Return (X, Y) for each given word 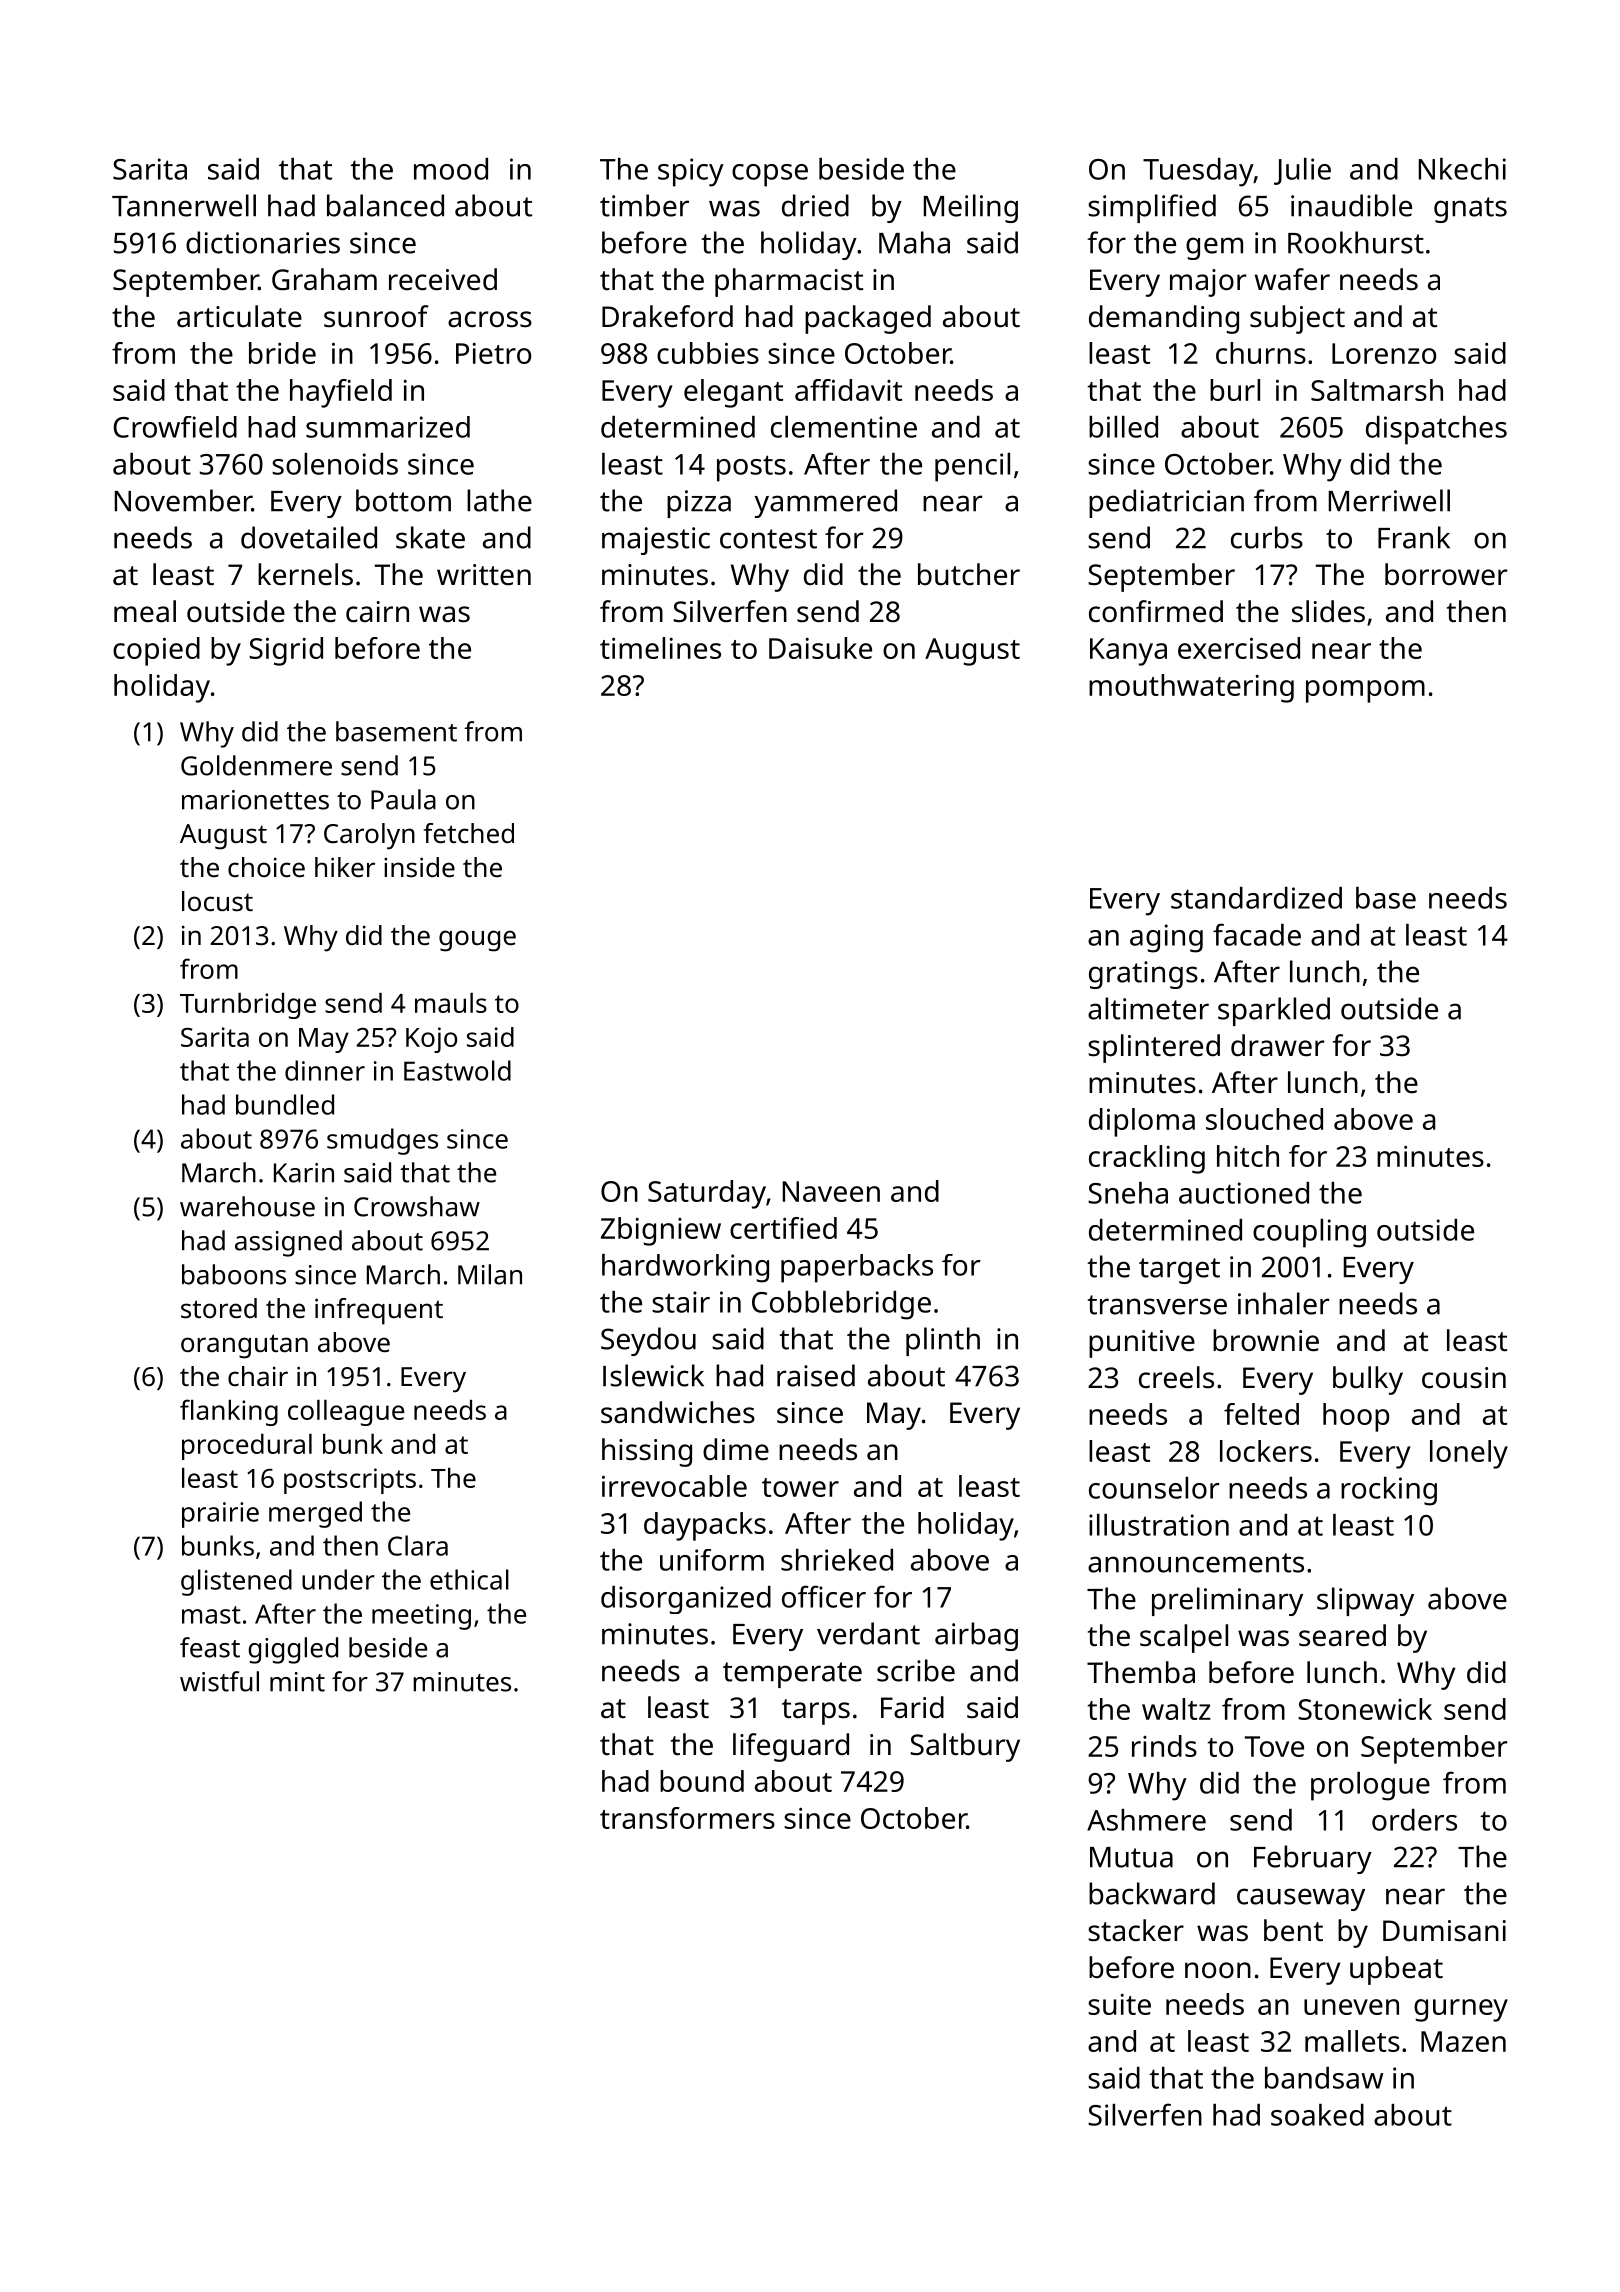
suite (1119, 2004)
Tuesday (1198, 172)
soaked (1317, 2115)
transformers (687, 1818)
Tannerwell (184, 205)
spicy (691, 172)
